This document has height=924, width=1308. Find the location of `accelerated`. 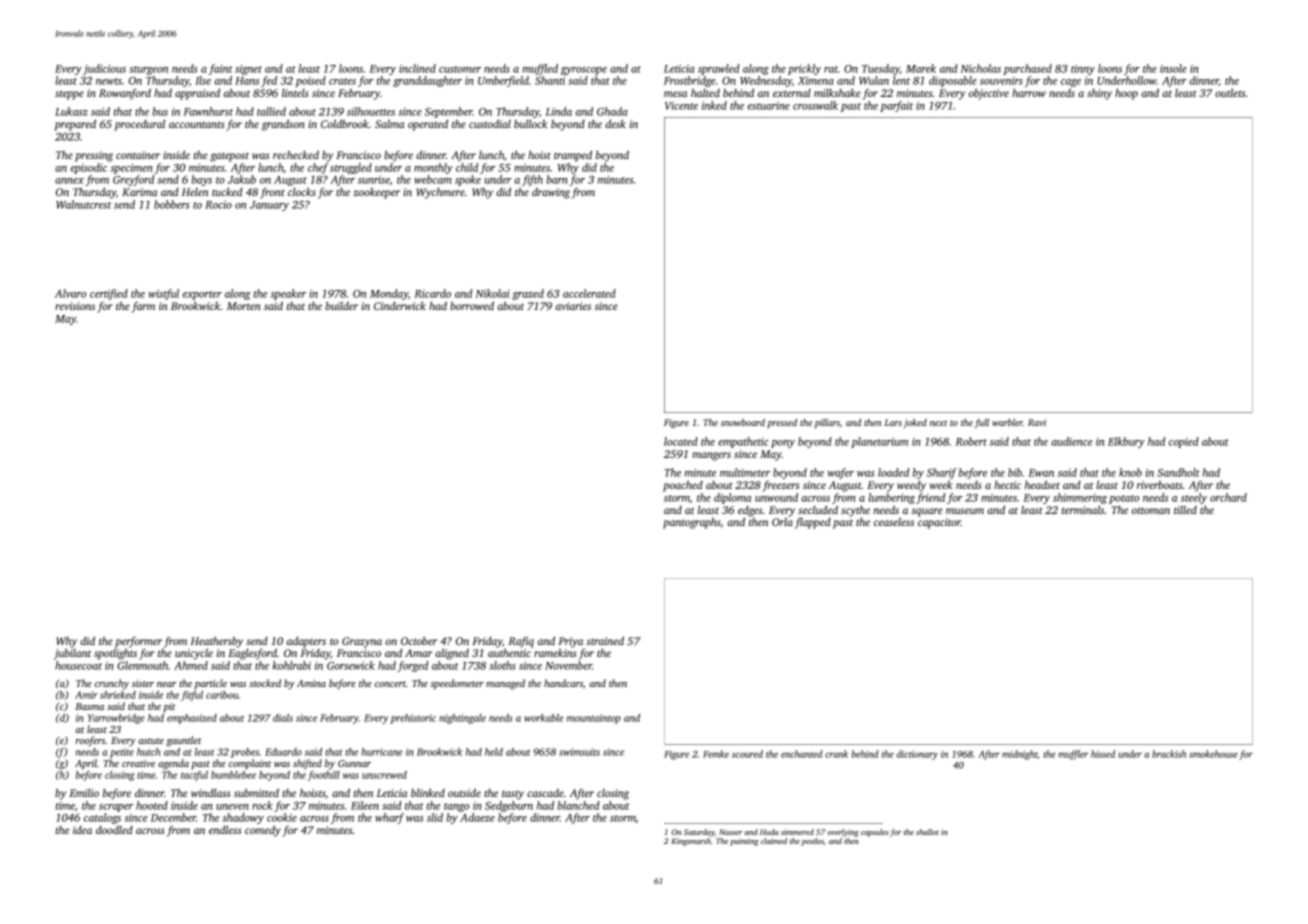

accelerated is located at coordinates (589, 293).
